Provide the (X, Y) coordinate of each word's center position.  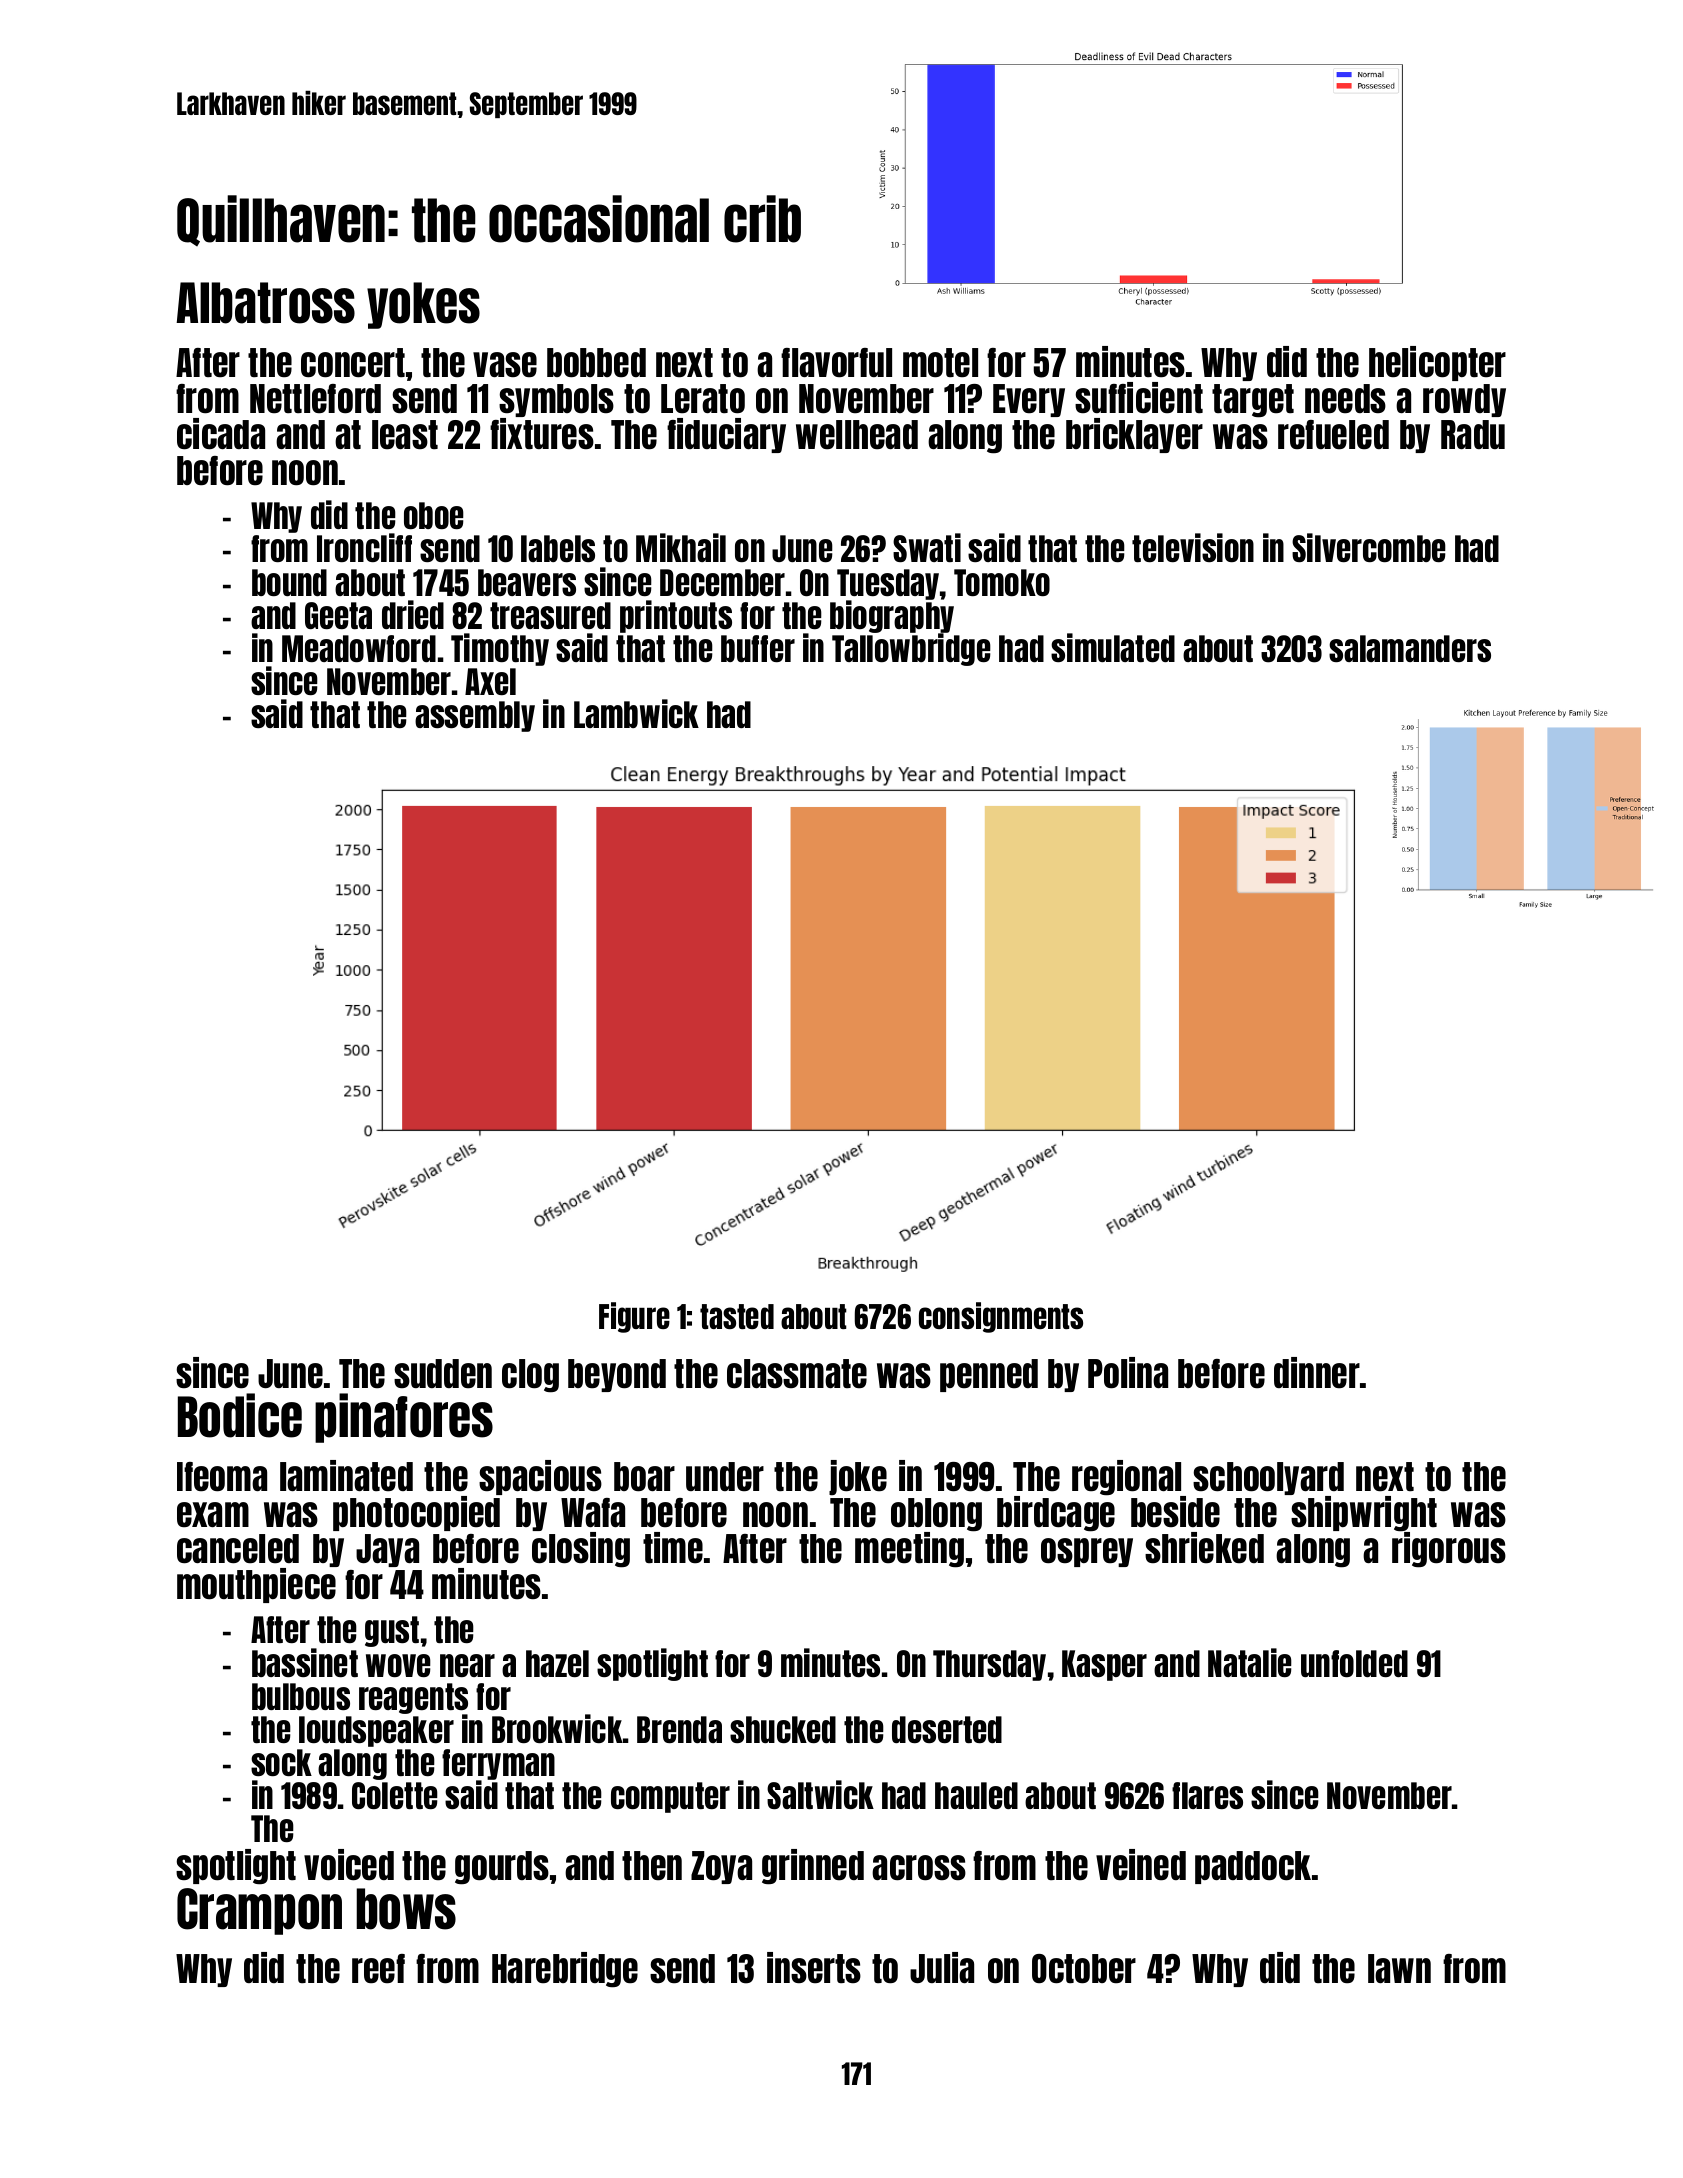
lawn (1399, 1968)
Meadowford (359, 648)
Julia (942, 1967)
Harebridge (565, 1970)
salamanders (1410, 648)
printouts (676, 616)
